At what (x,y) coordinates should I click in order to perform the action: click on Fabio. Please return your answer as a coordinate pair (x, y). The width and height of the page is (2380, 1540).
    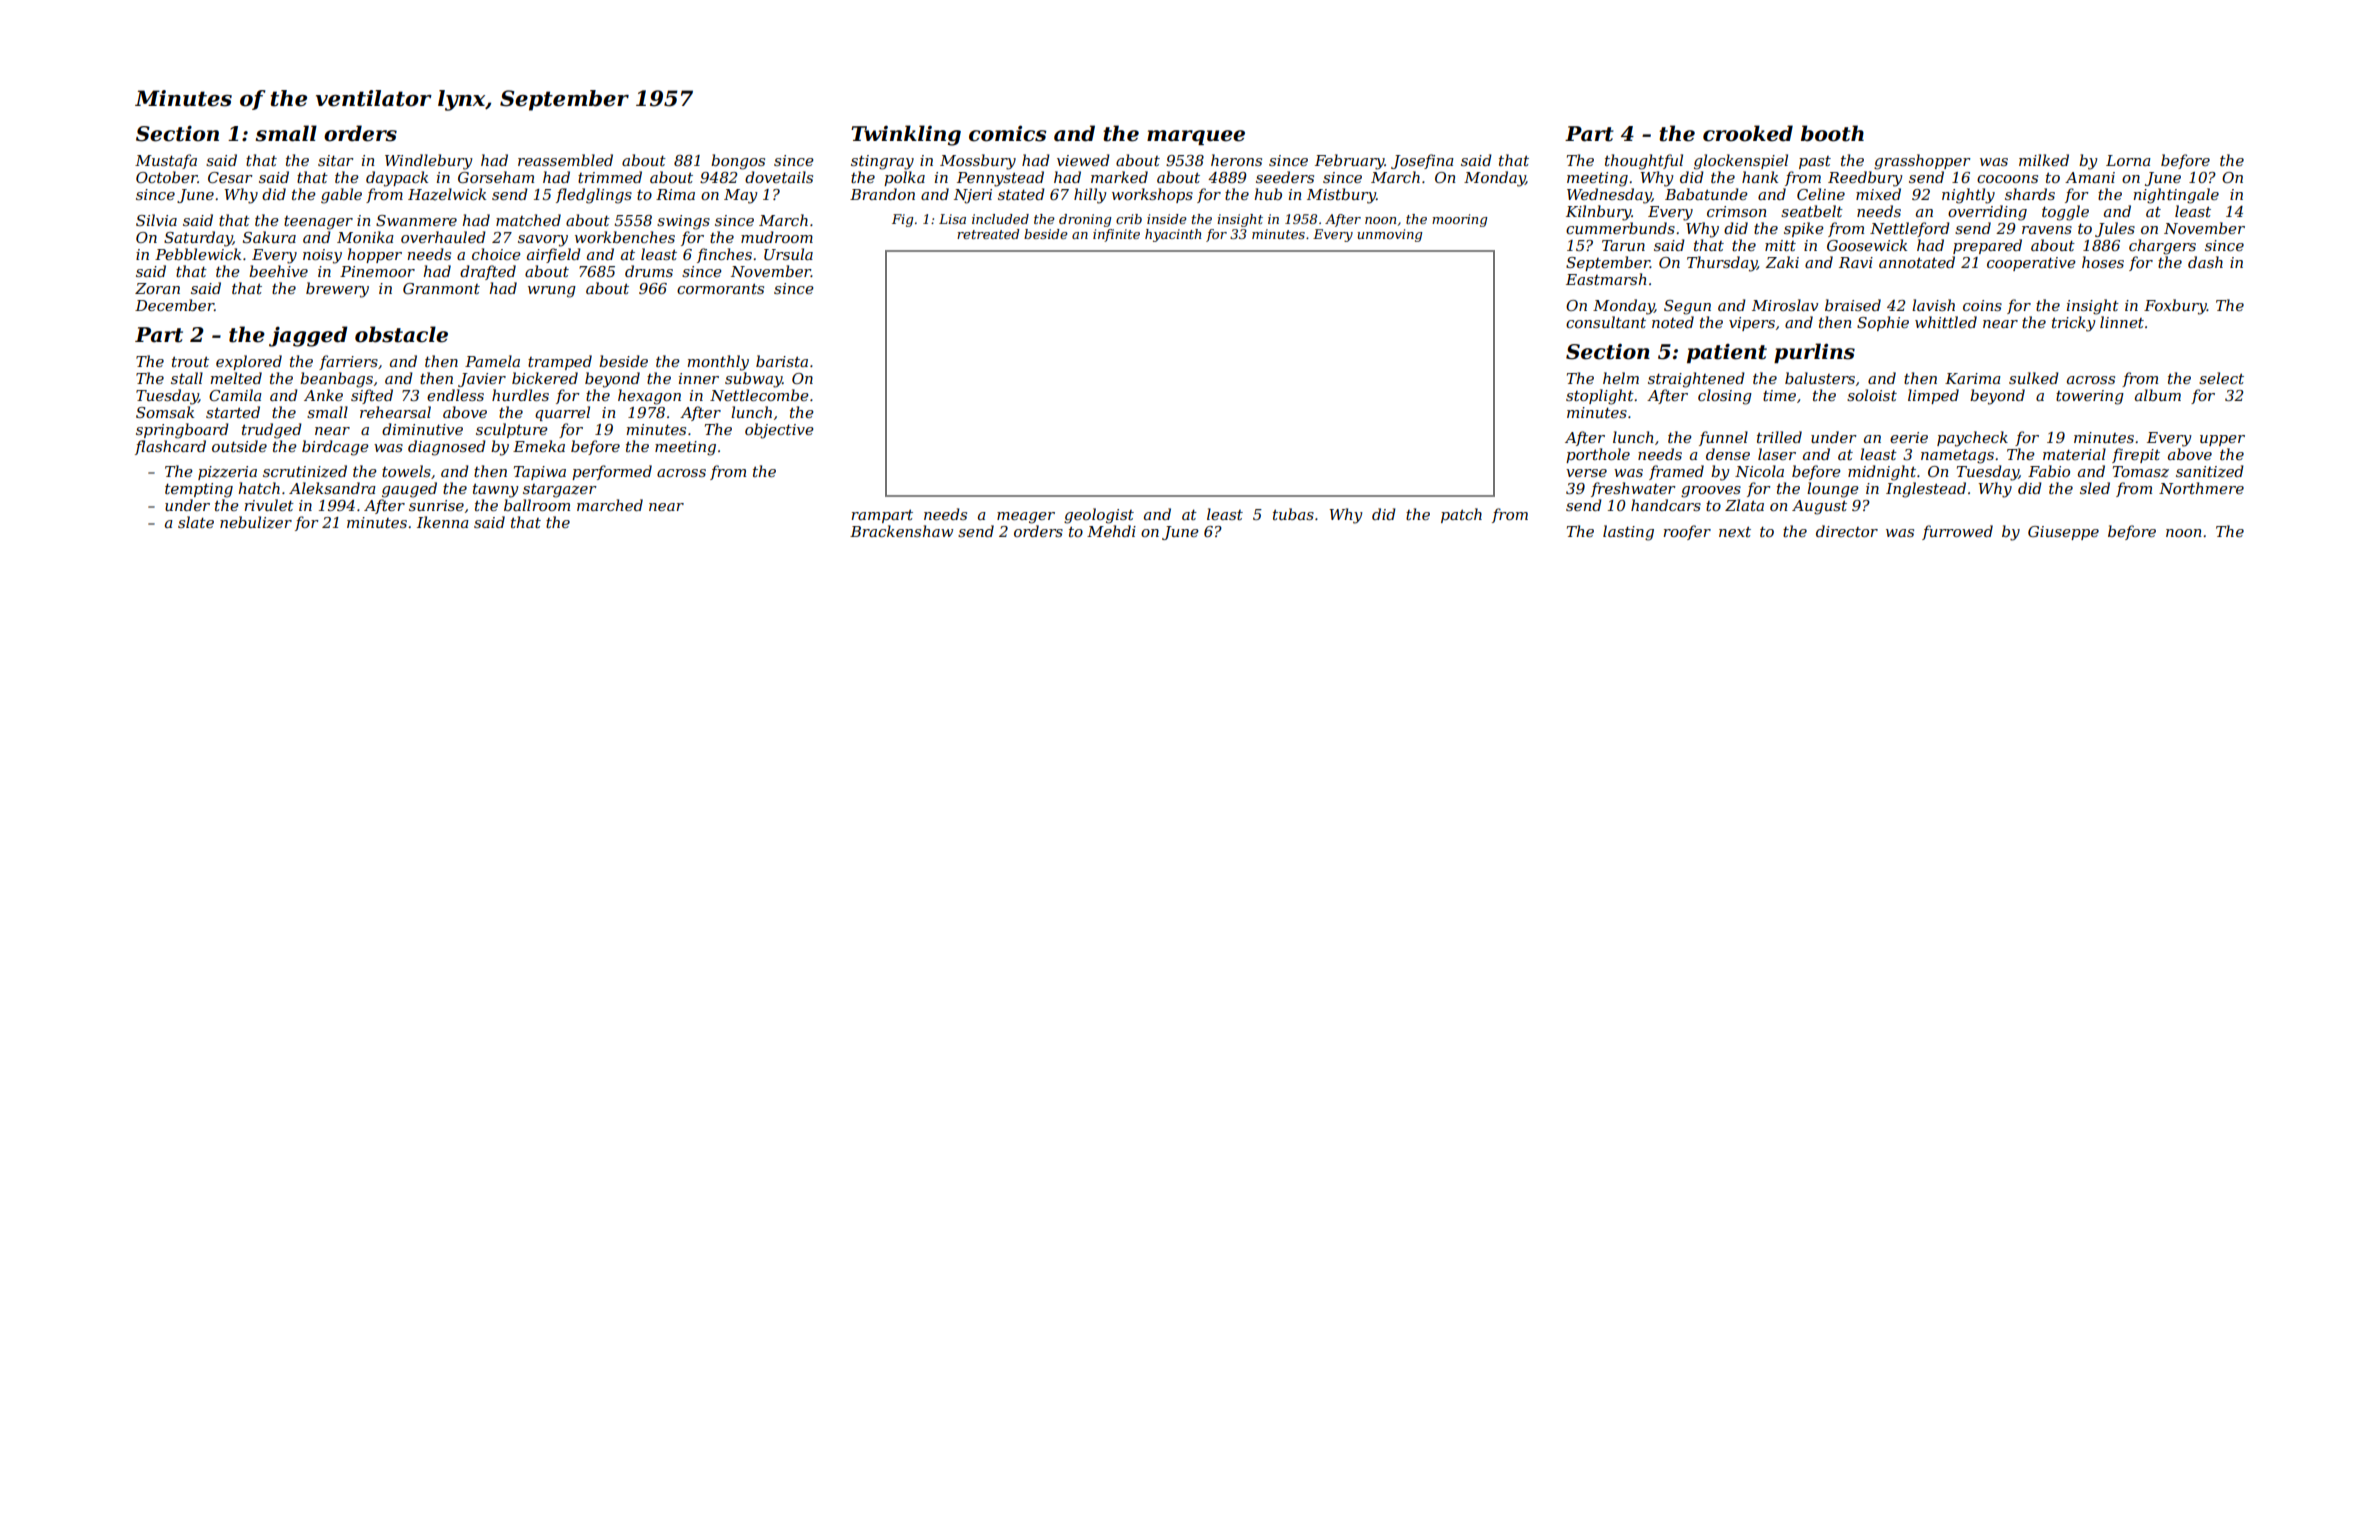
    Looking at the image, I should click on (2049, 471).
